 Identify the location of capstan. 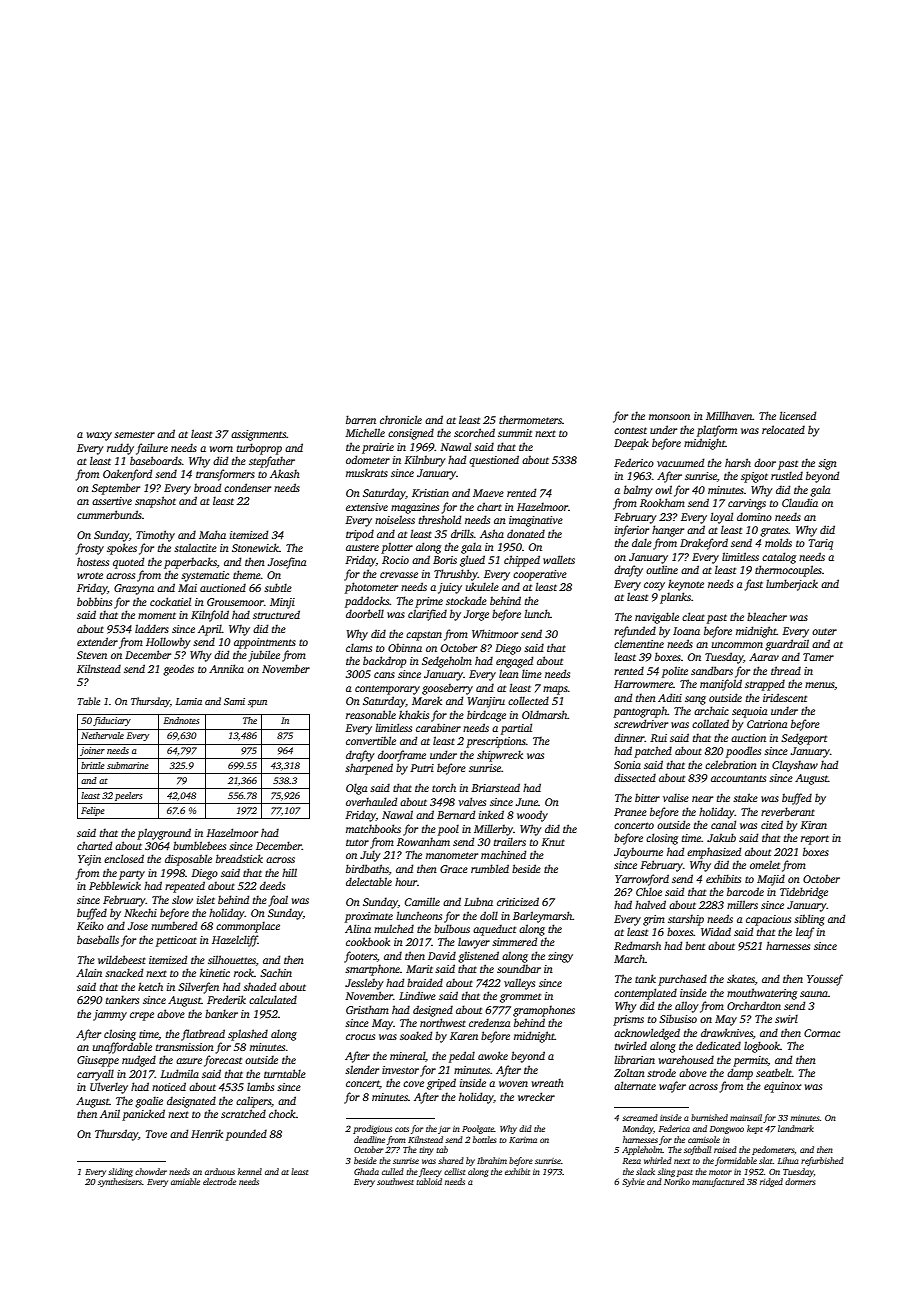
(424, 636).
